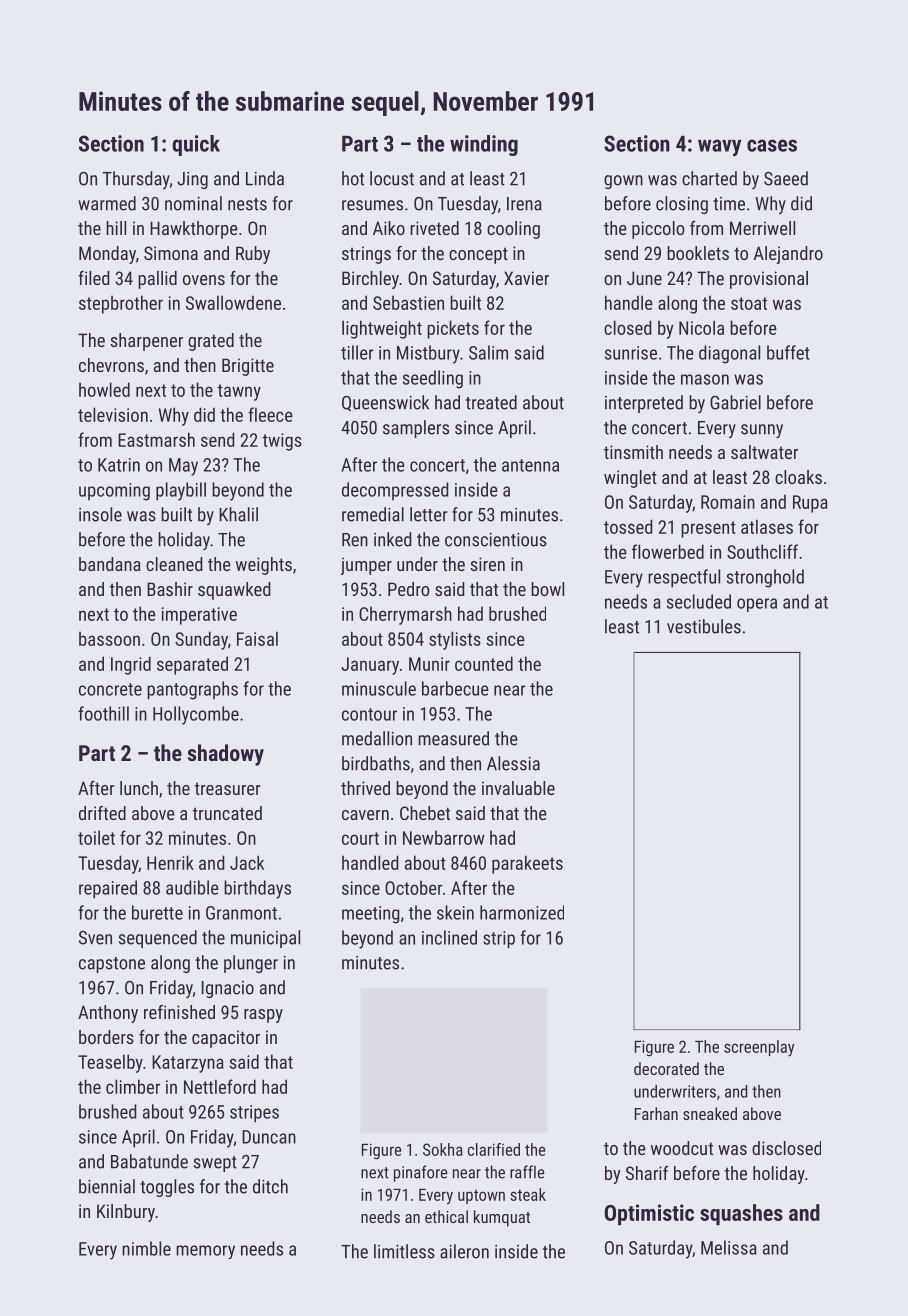 The width and height of the image is (908, 1316). Describe the element at coordinates (247, 862) in the image. I see `Jack` at that location.
